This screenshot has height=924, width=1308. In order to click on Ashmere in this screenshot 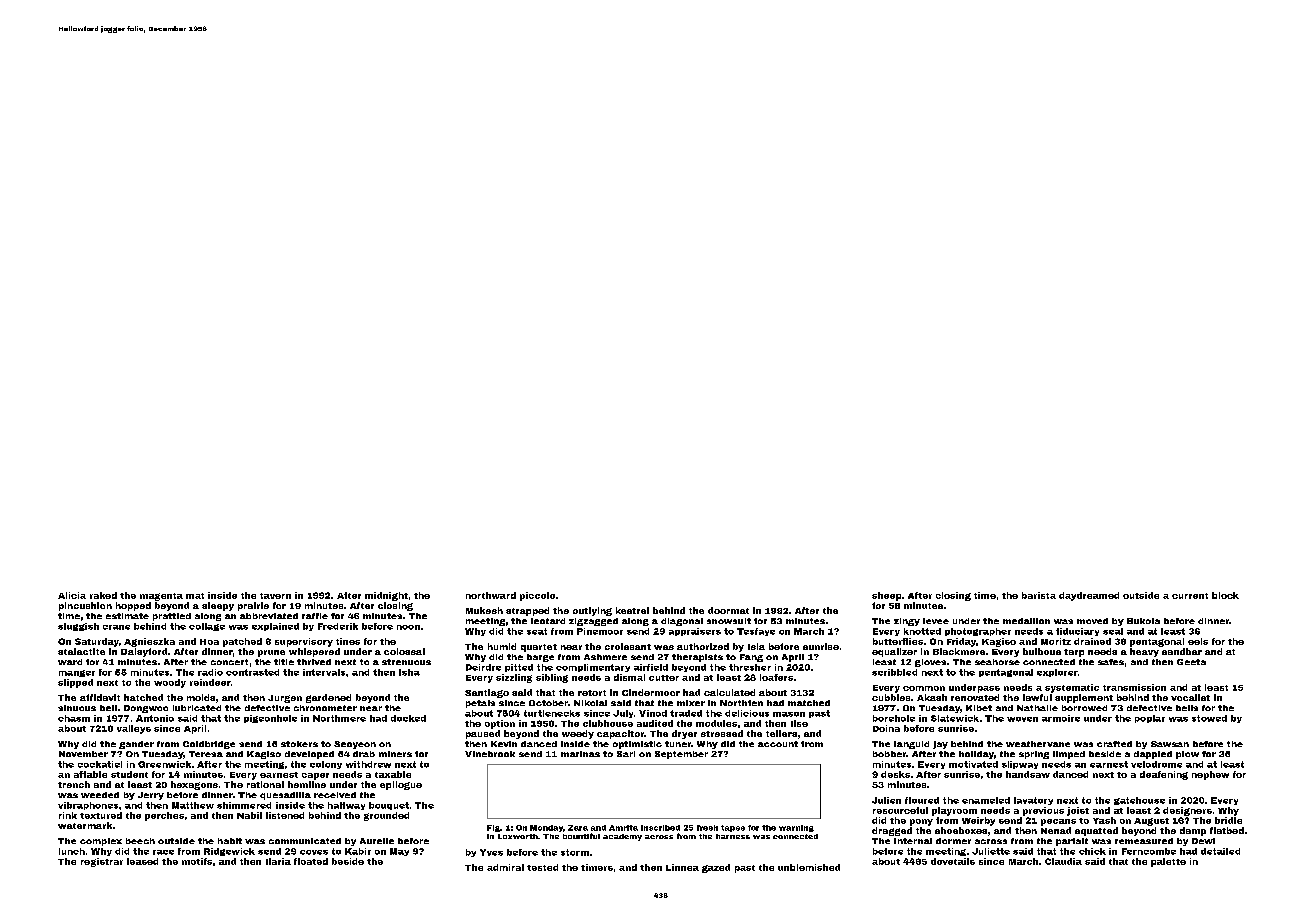, I will do `click(605, 657)`.
